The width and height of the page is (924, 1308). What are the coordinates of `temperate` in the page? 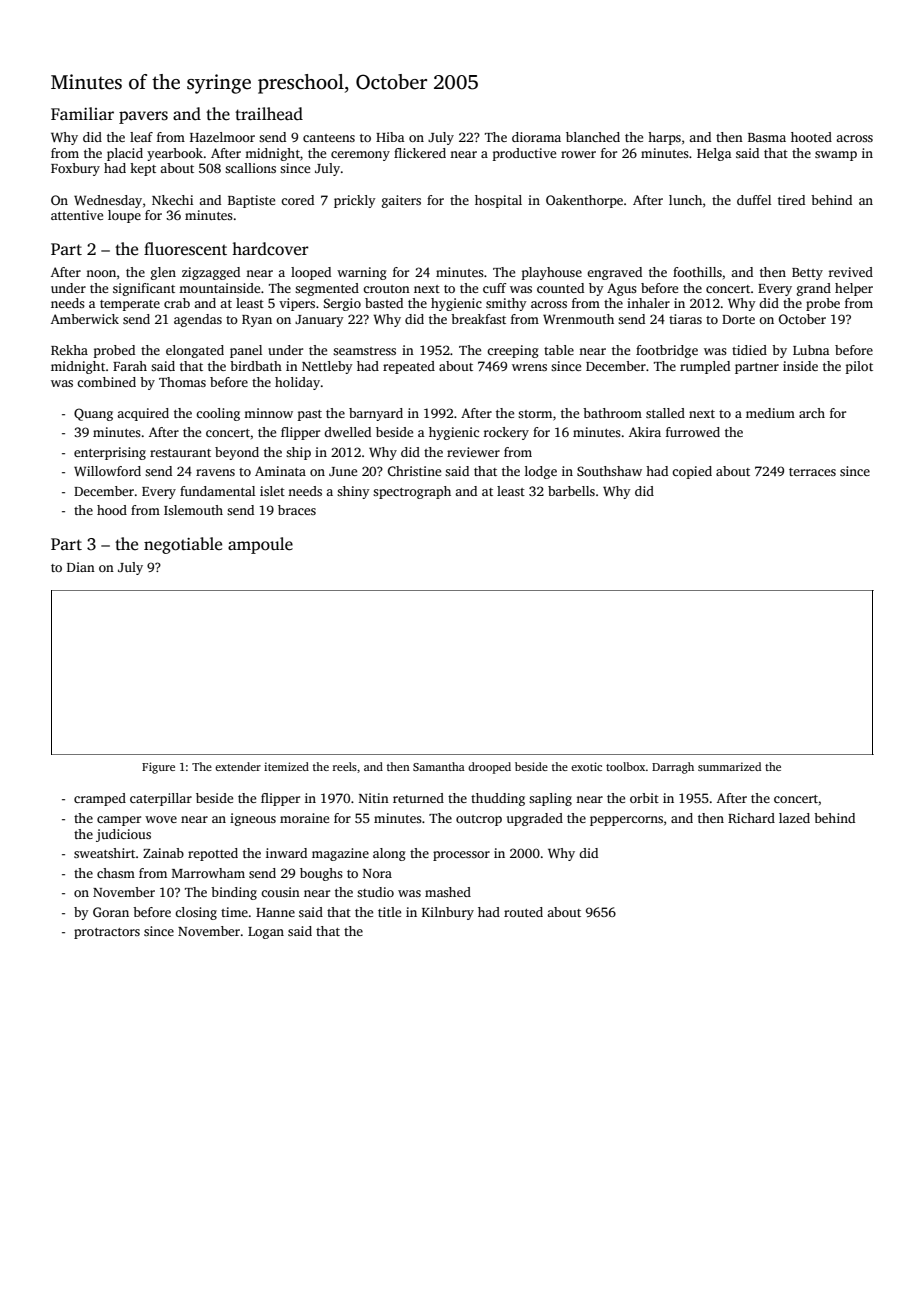 It's located at (130, 305).
